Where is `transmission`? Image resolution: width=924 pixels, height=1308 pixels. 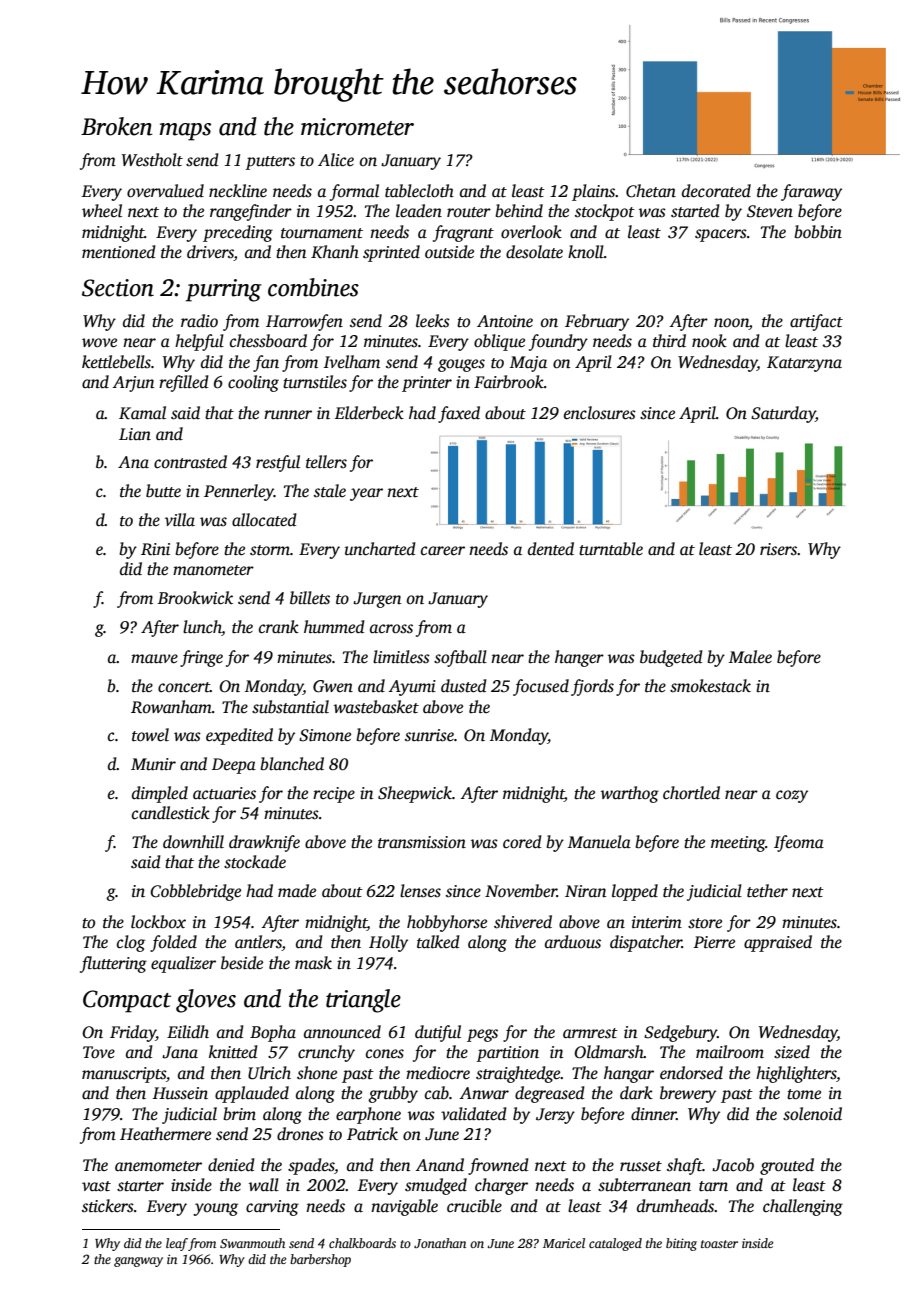 transmission is located at coordinates (422, 842).
